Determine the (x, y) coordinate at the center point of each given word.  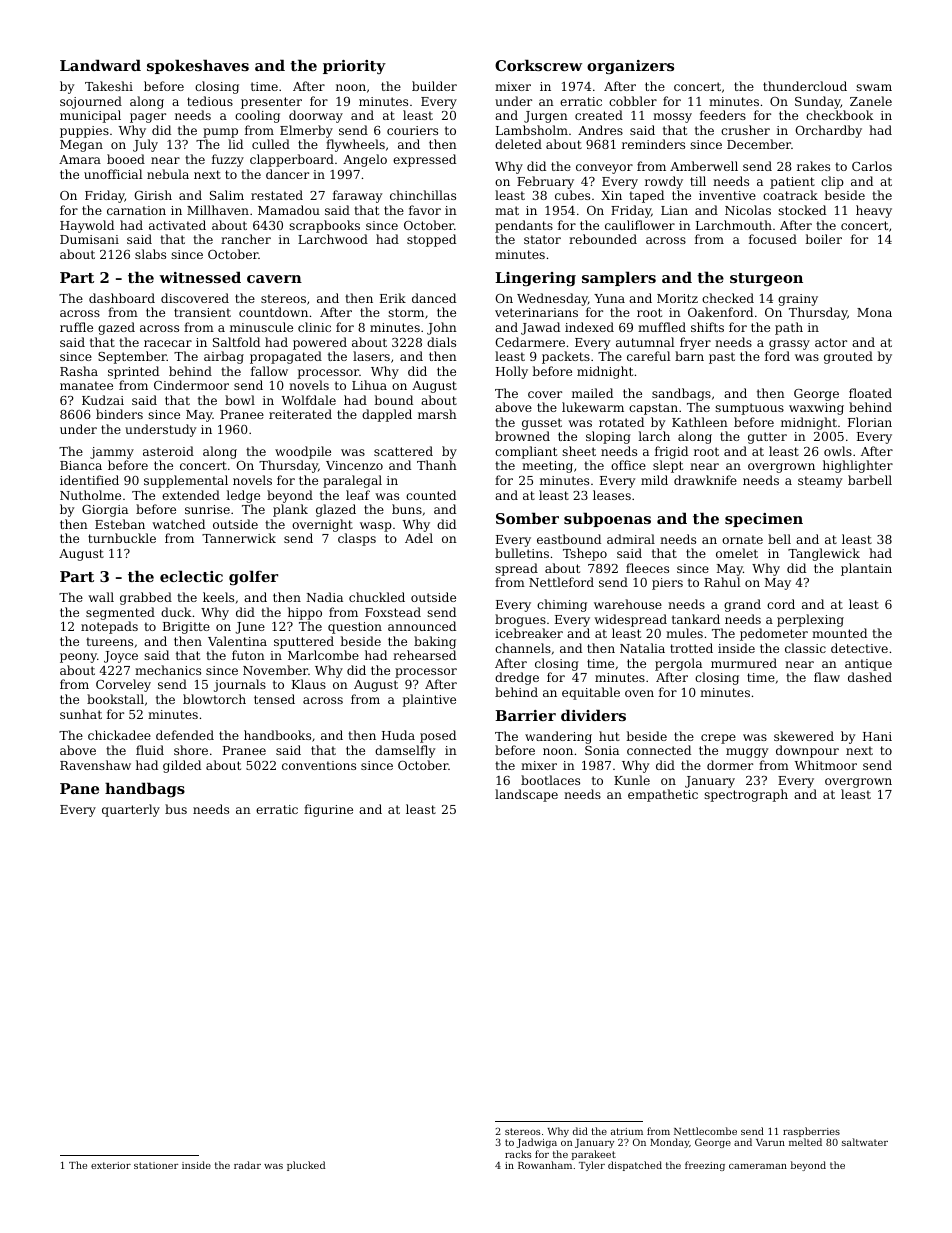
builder (434, 86)
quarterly (131, 810)
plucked (306, 1166)
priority (354, 67)
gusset (542, 424)
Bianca (81, 465)
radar (247, 1165)
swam (874, 87)
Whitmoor (826, 765)
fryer (695, 343)
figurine (328, 810)
